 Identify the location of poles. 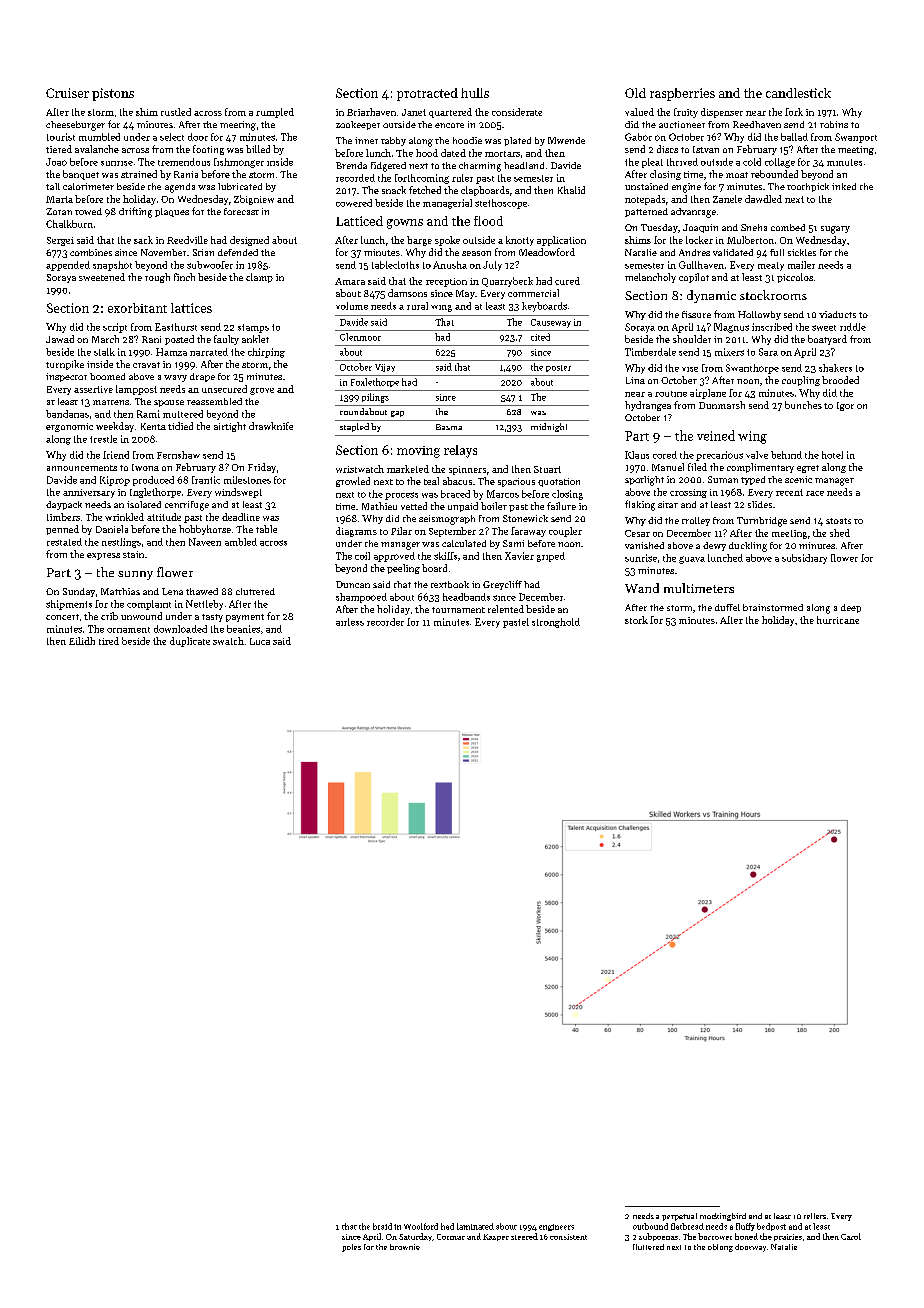
(351, 1248).
